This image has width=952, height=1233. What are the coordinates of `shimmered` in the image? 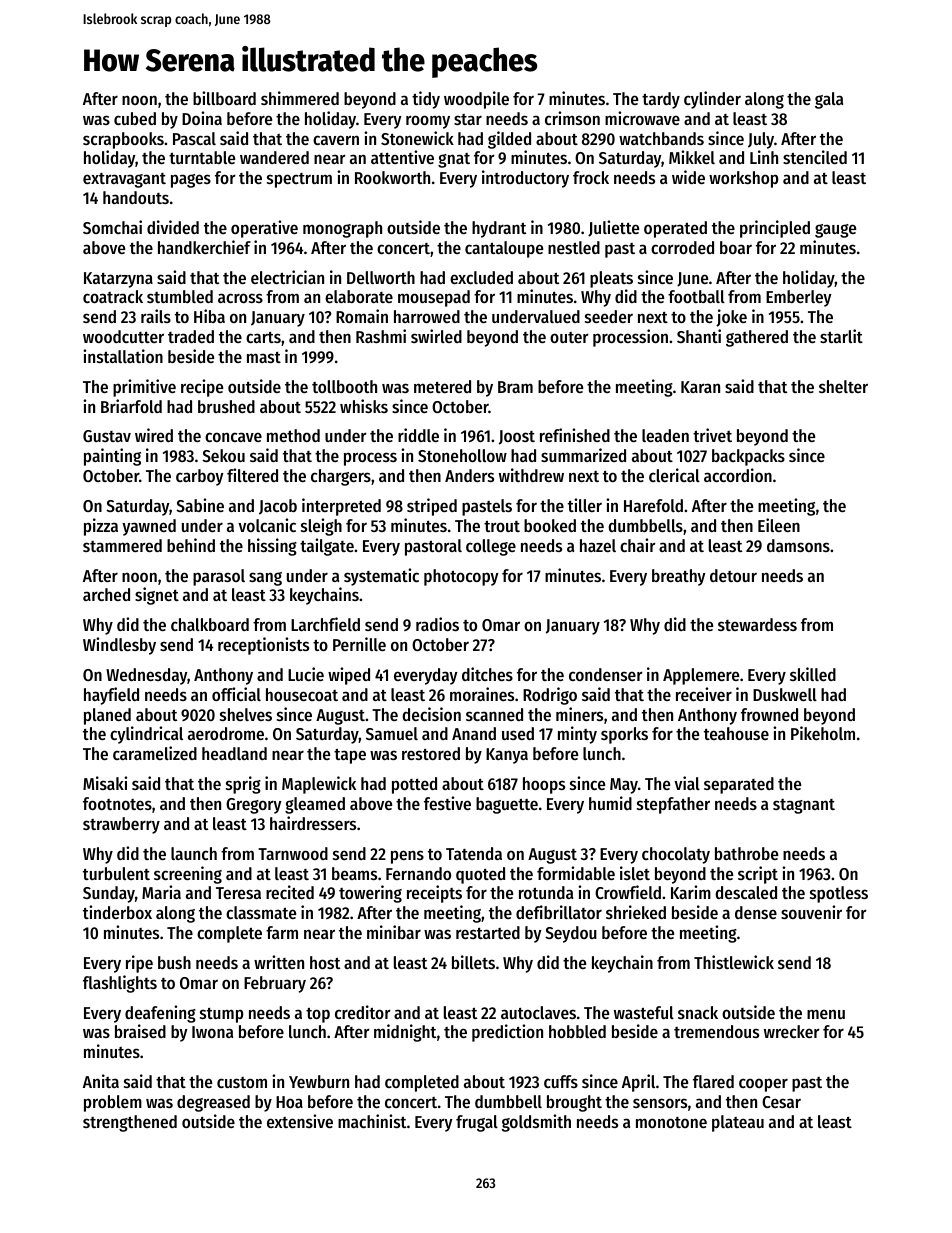 It's located at (300, 98).
